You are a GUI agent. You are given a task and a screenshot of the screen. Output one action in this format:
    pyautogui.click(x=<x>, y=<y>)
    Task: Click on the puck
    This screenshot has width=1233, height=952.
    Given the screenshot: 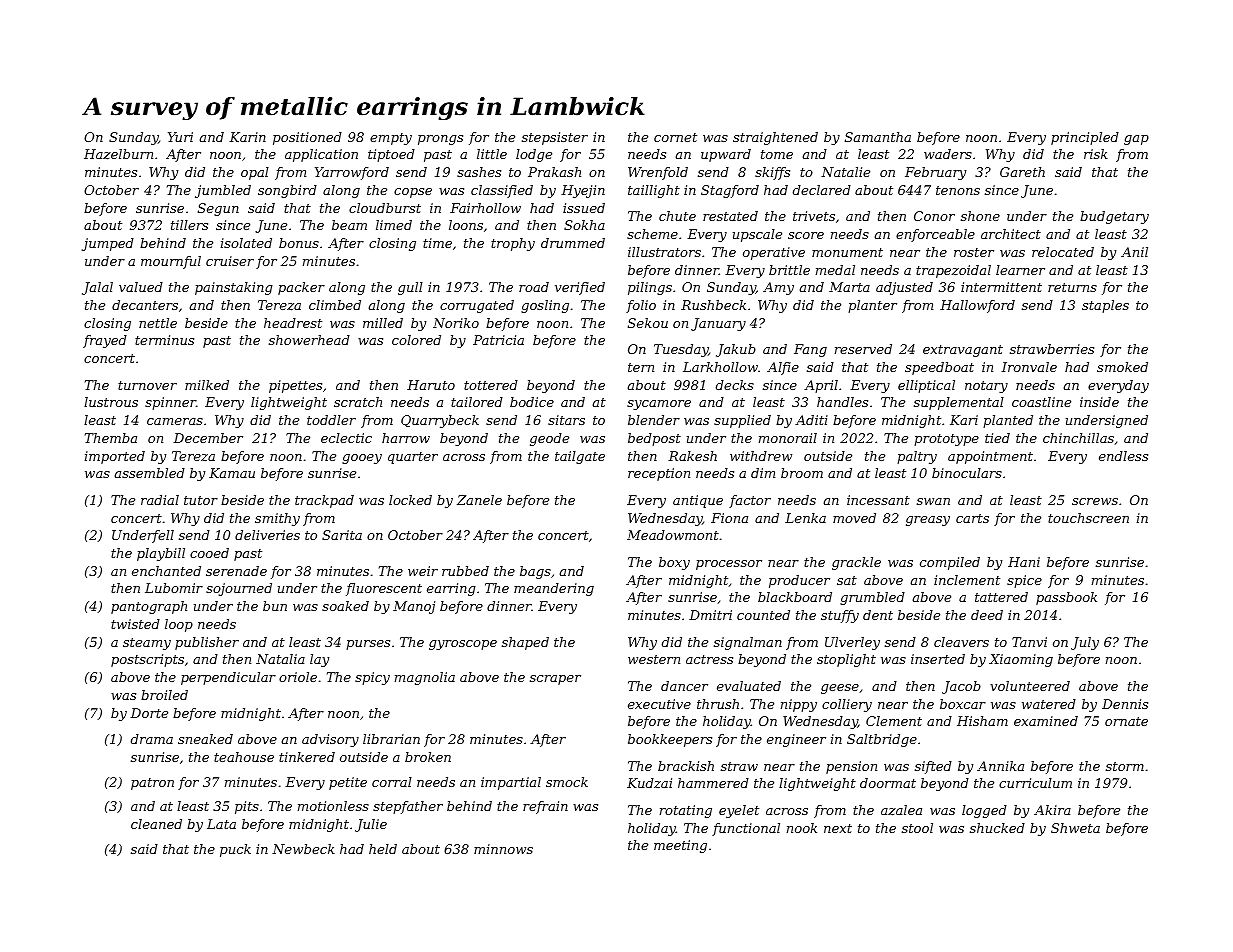 What is the action you would take?
    pyautogui.click(x=235, y=850)
